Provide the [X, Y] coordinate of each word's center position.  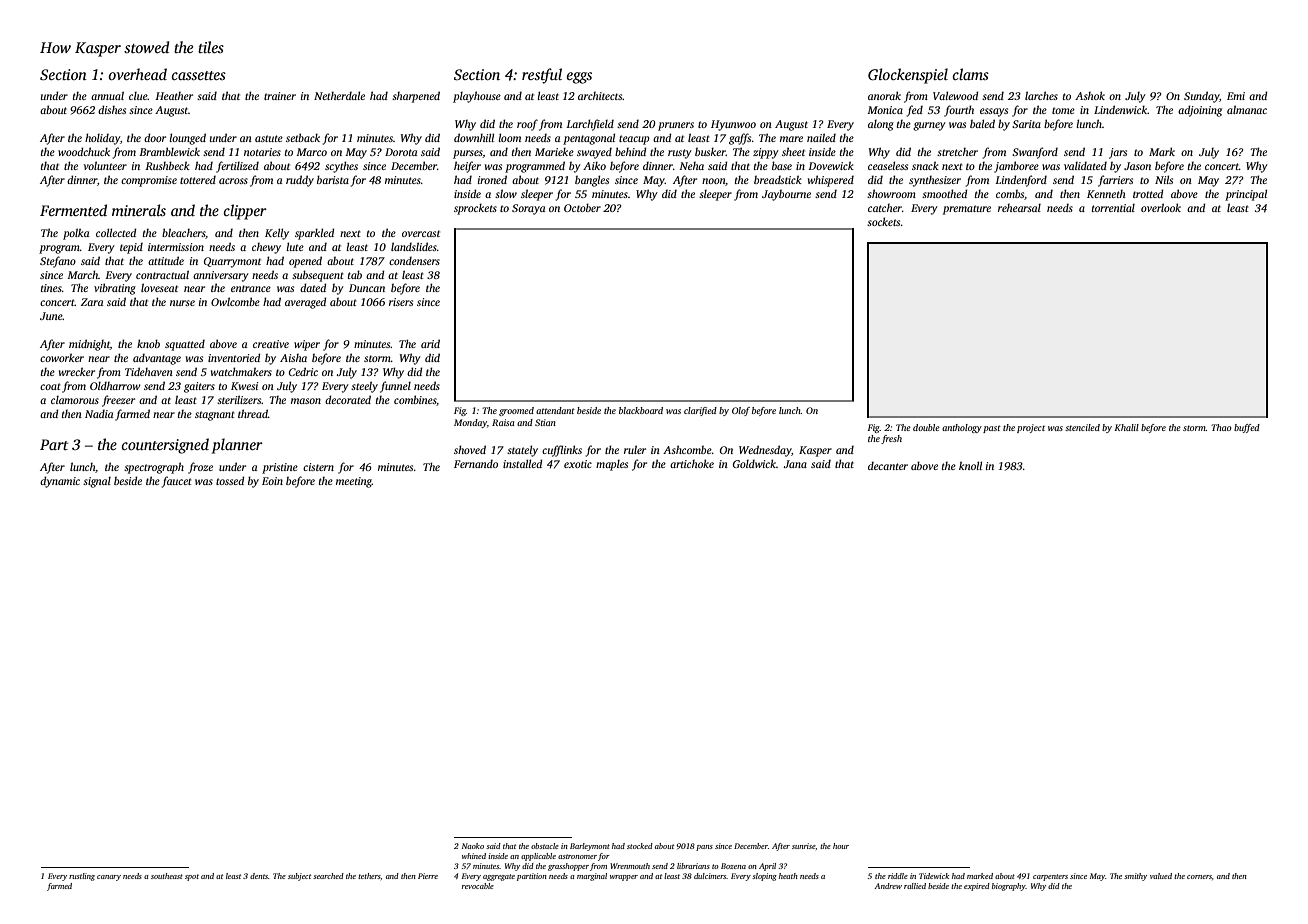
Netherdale [339, 95]
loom [509, 137]
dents [259, 876]
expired [977, 887]
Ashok [1090, 95]
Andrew [888, 886]
